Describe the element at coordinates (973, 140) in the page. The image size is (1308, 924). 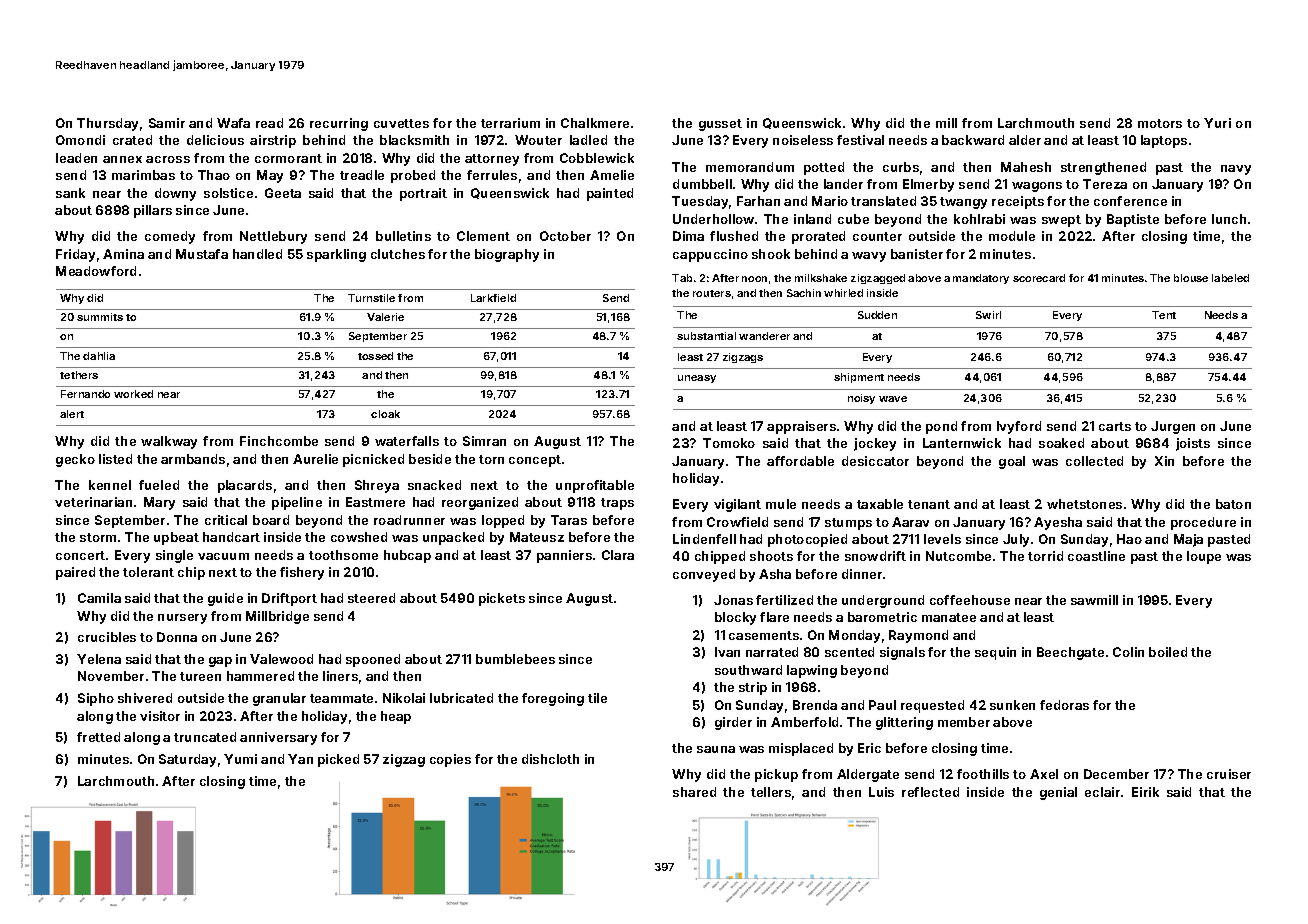
I see `backward` at that location.
